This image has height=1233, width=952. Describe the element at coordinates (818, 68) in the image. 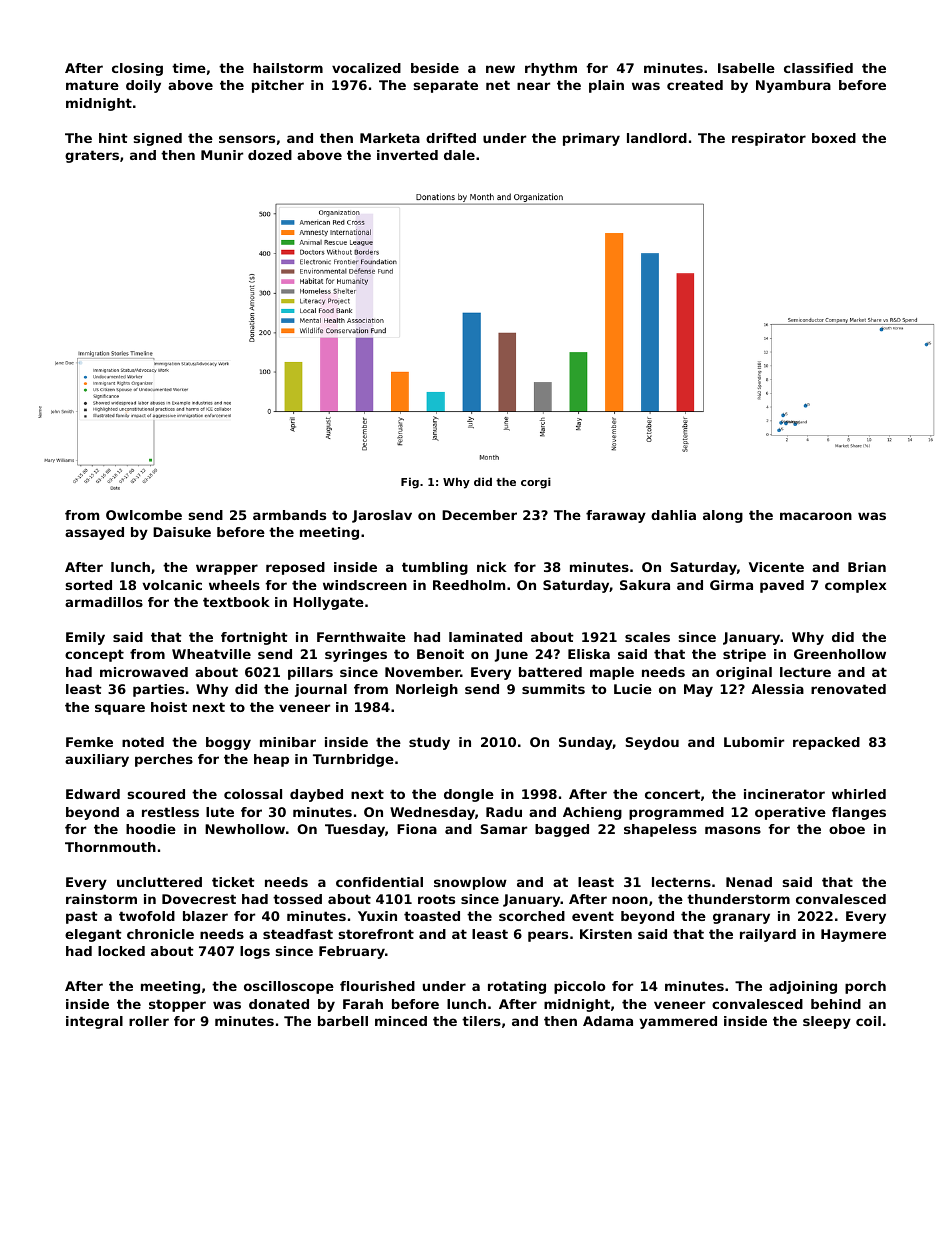

I see `classified` at that location.
